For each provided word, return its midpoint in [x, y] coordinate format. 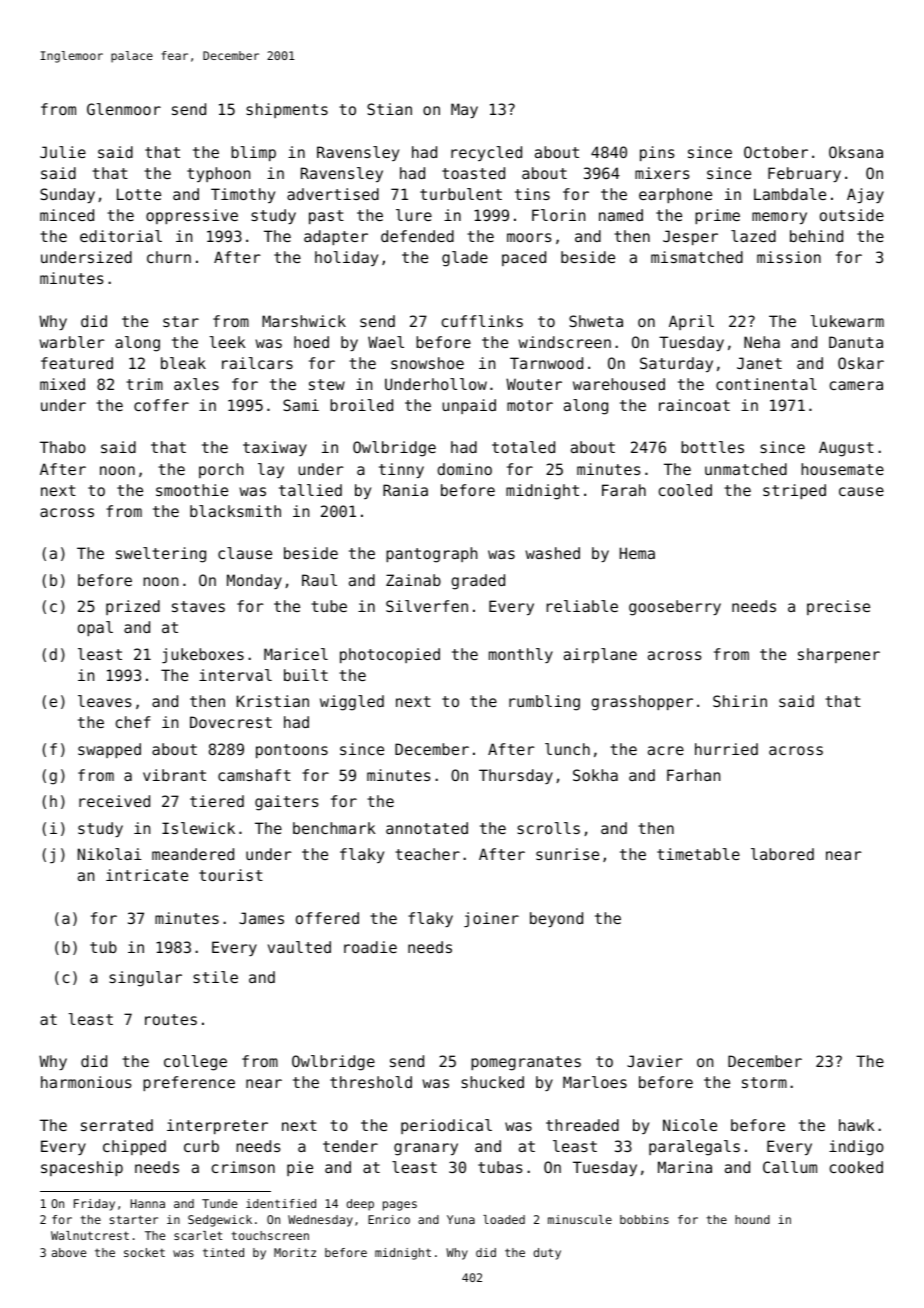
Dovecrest [231, 722]
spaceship [82, 1168]
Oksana [856, 152]
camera [856, 385]
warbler [72, 342]
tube [329, 606]
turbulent [461, 194]
